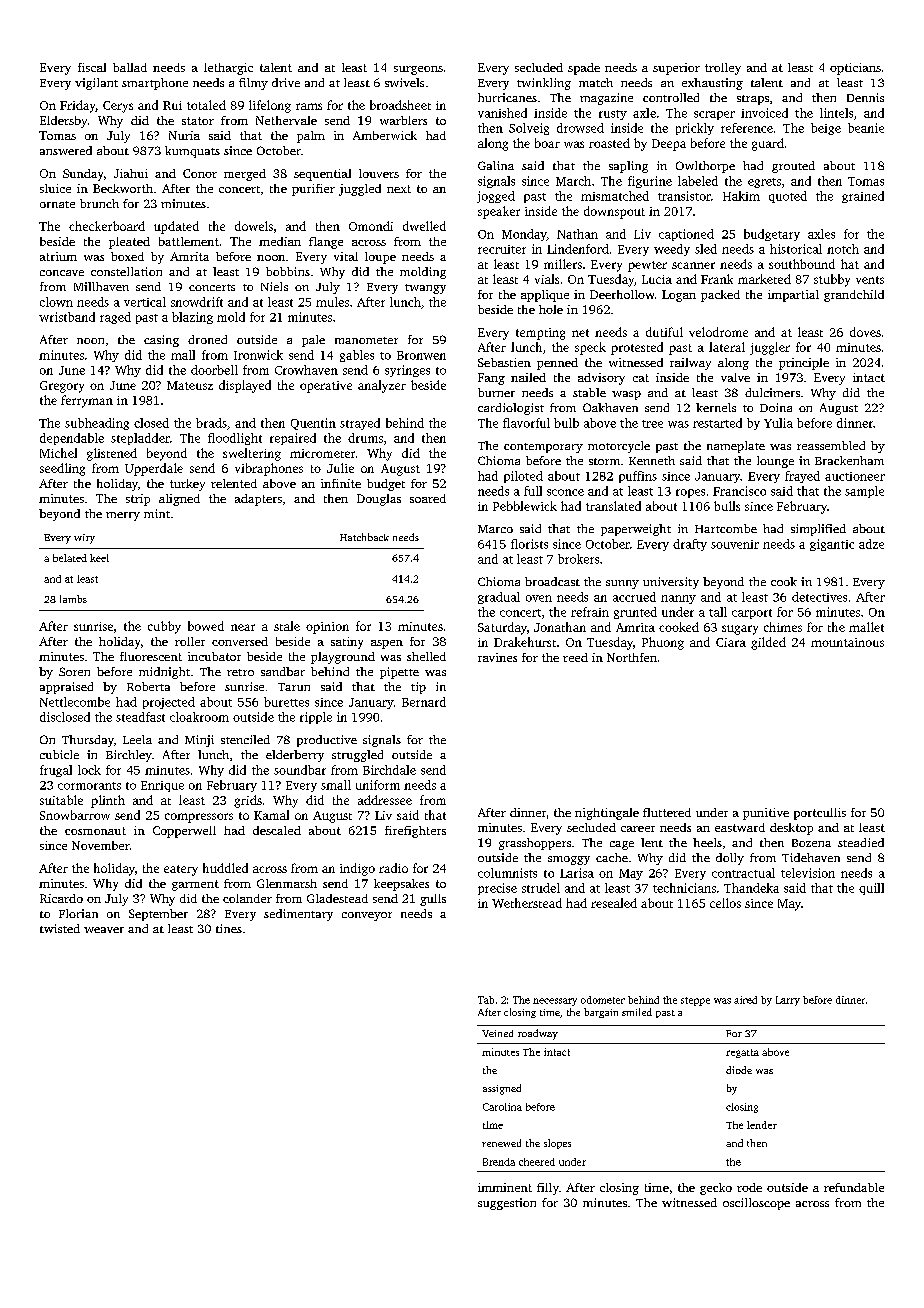 The width and height of the screenshot is (924, 1308). Describe the element at coordinates (507, 1204) in the screenshot. I see `suggestion` at that location.
